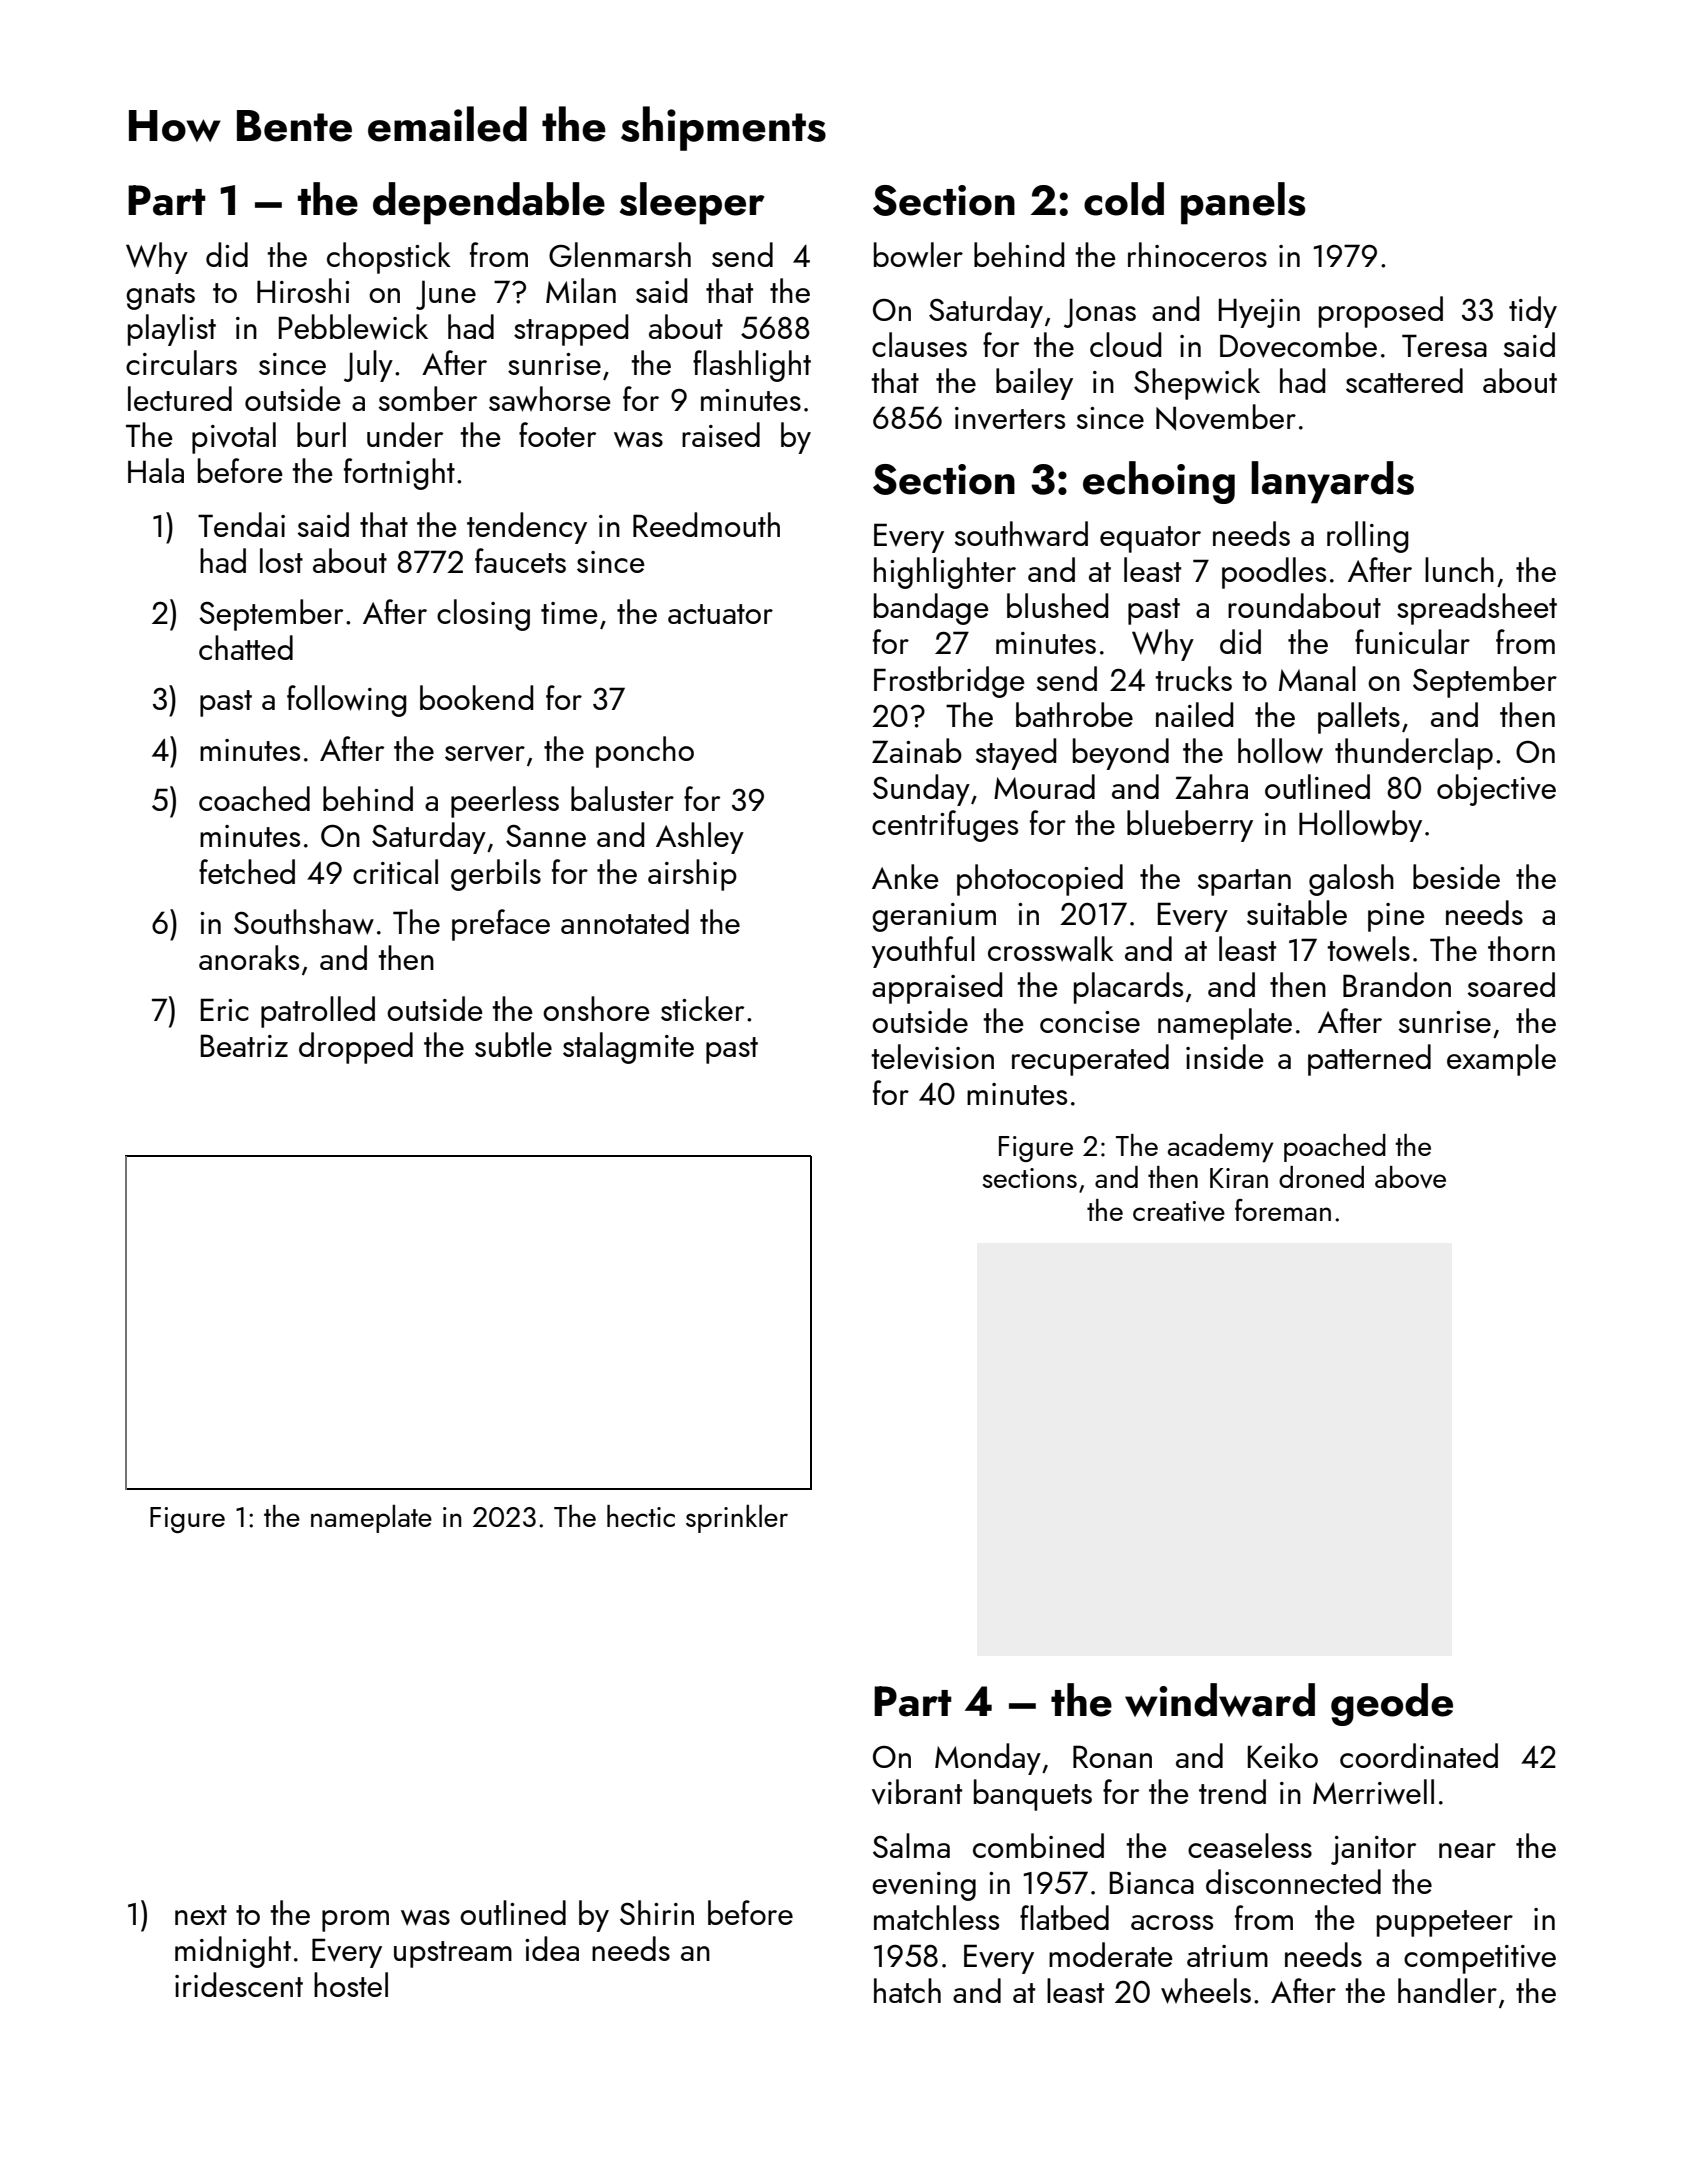 Image resolution: width=1683 pixels, height=2178 pixels. Describe the element at coordinates (1397, 984) in the screenshot. I see `Brandon` at that location.
